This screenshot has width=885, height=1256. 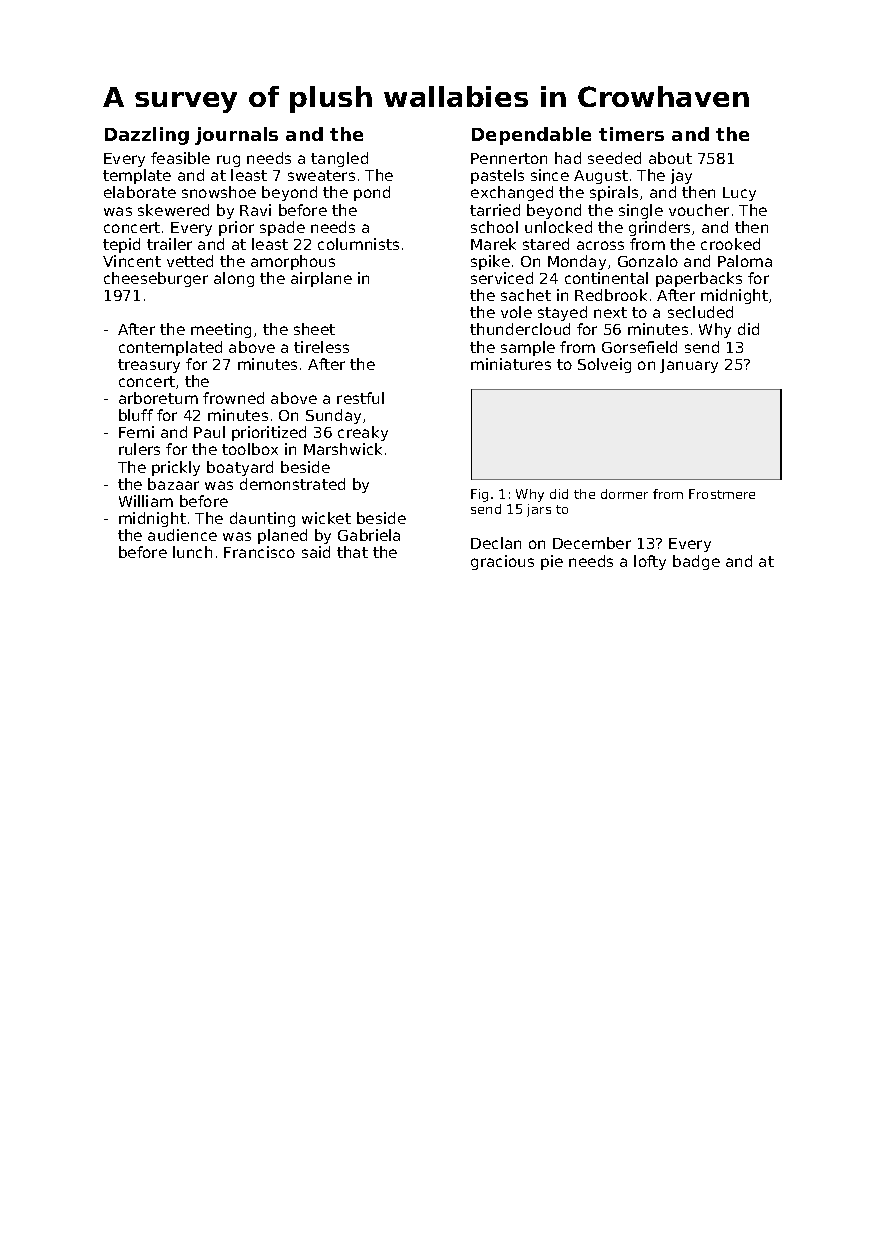 What do you see at coordinates (262, 519) in the screenshot?
I see `daunting` at bounding box center [262, 519].
